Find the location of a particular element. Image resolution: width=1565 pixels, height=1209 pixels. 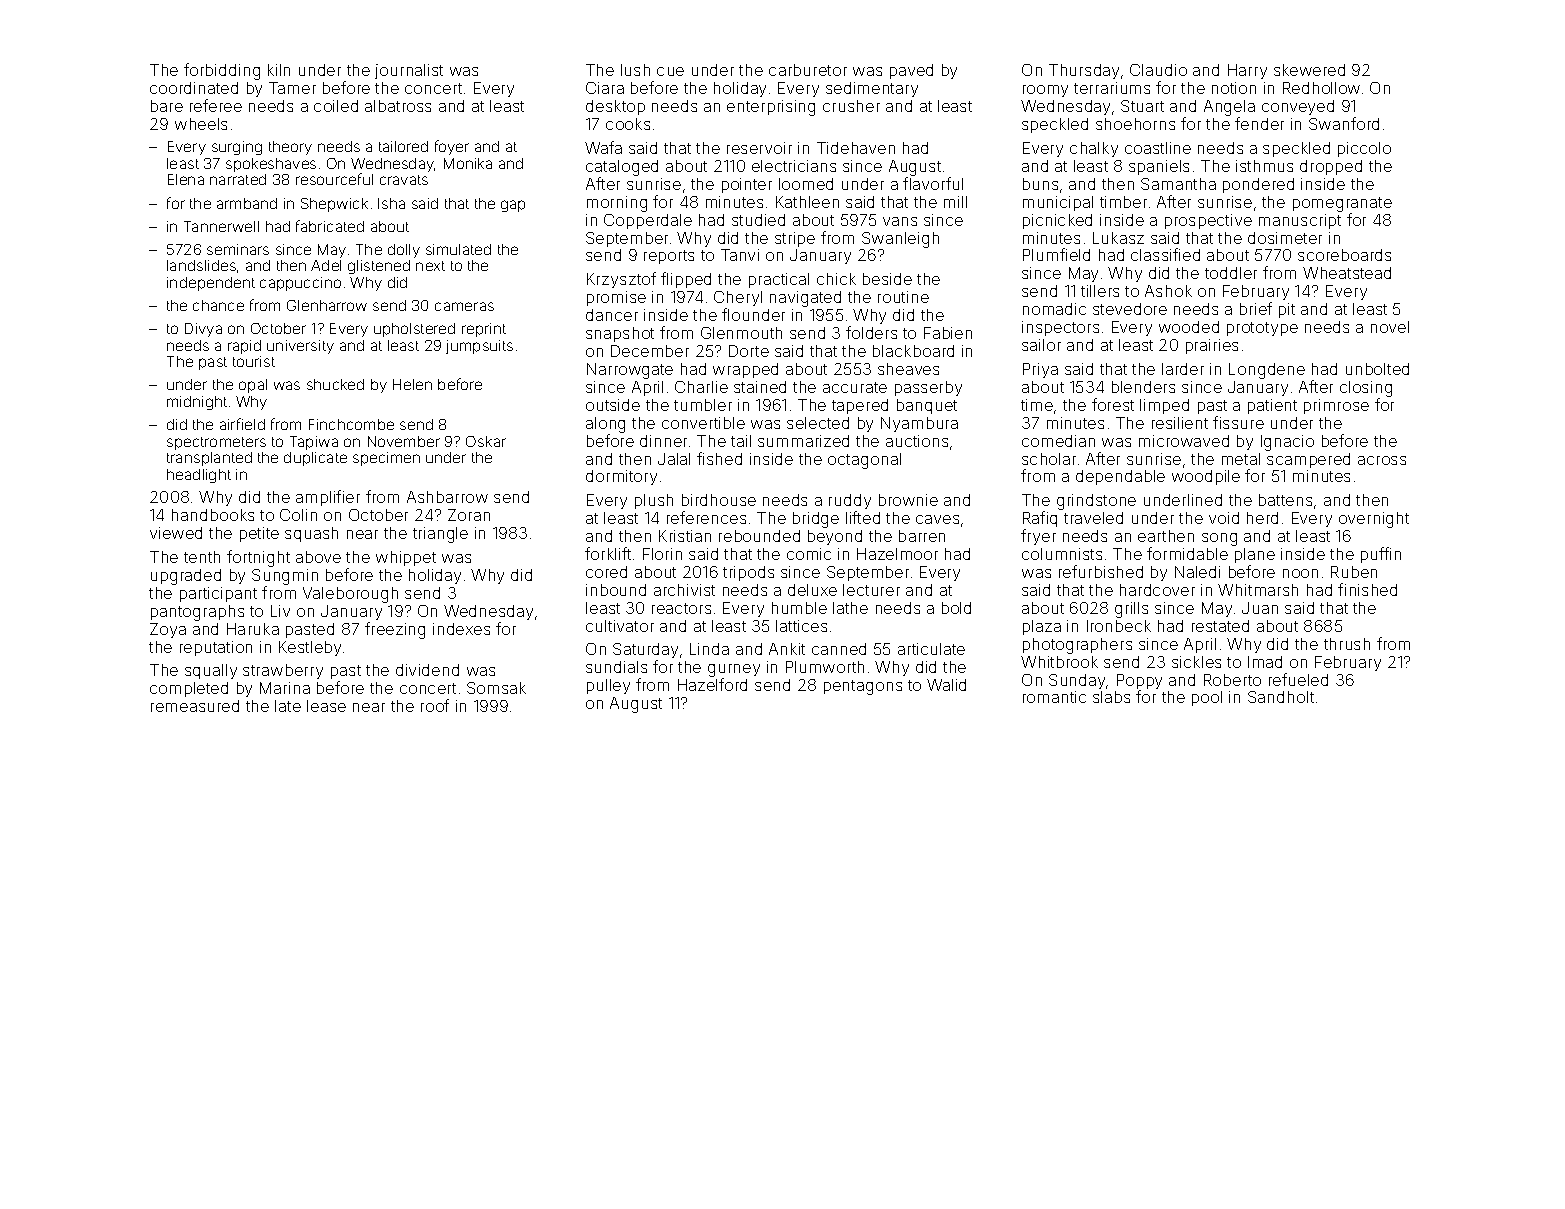

journalist is located at coordinates (409, 71).
